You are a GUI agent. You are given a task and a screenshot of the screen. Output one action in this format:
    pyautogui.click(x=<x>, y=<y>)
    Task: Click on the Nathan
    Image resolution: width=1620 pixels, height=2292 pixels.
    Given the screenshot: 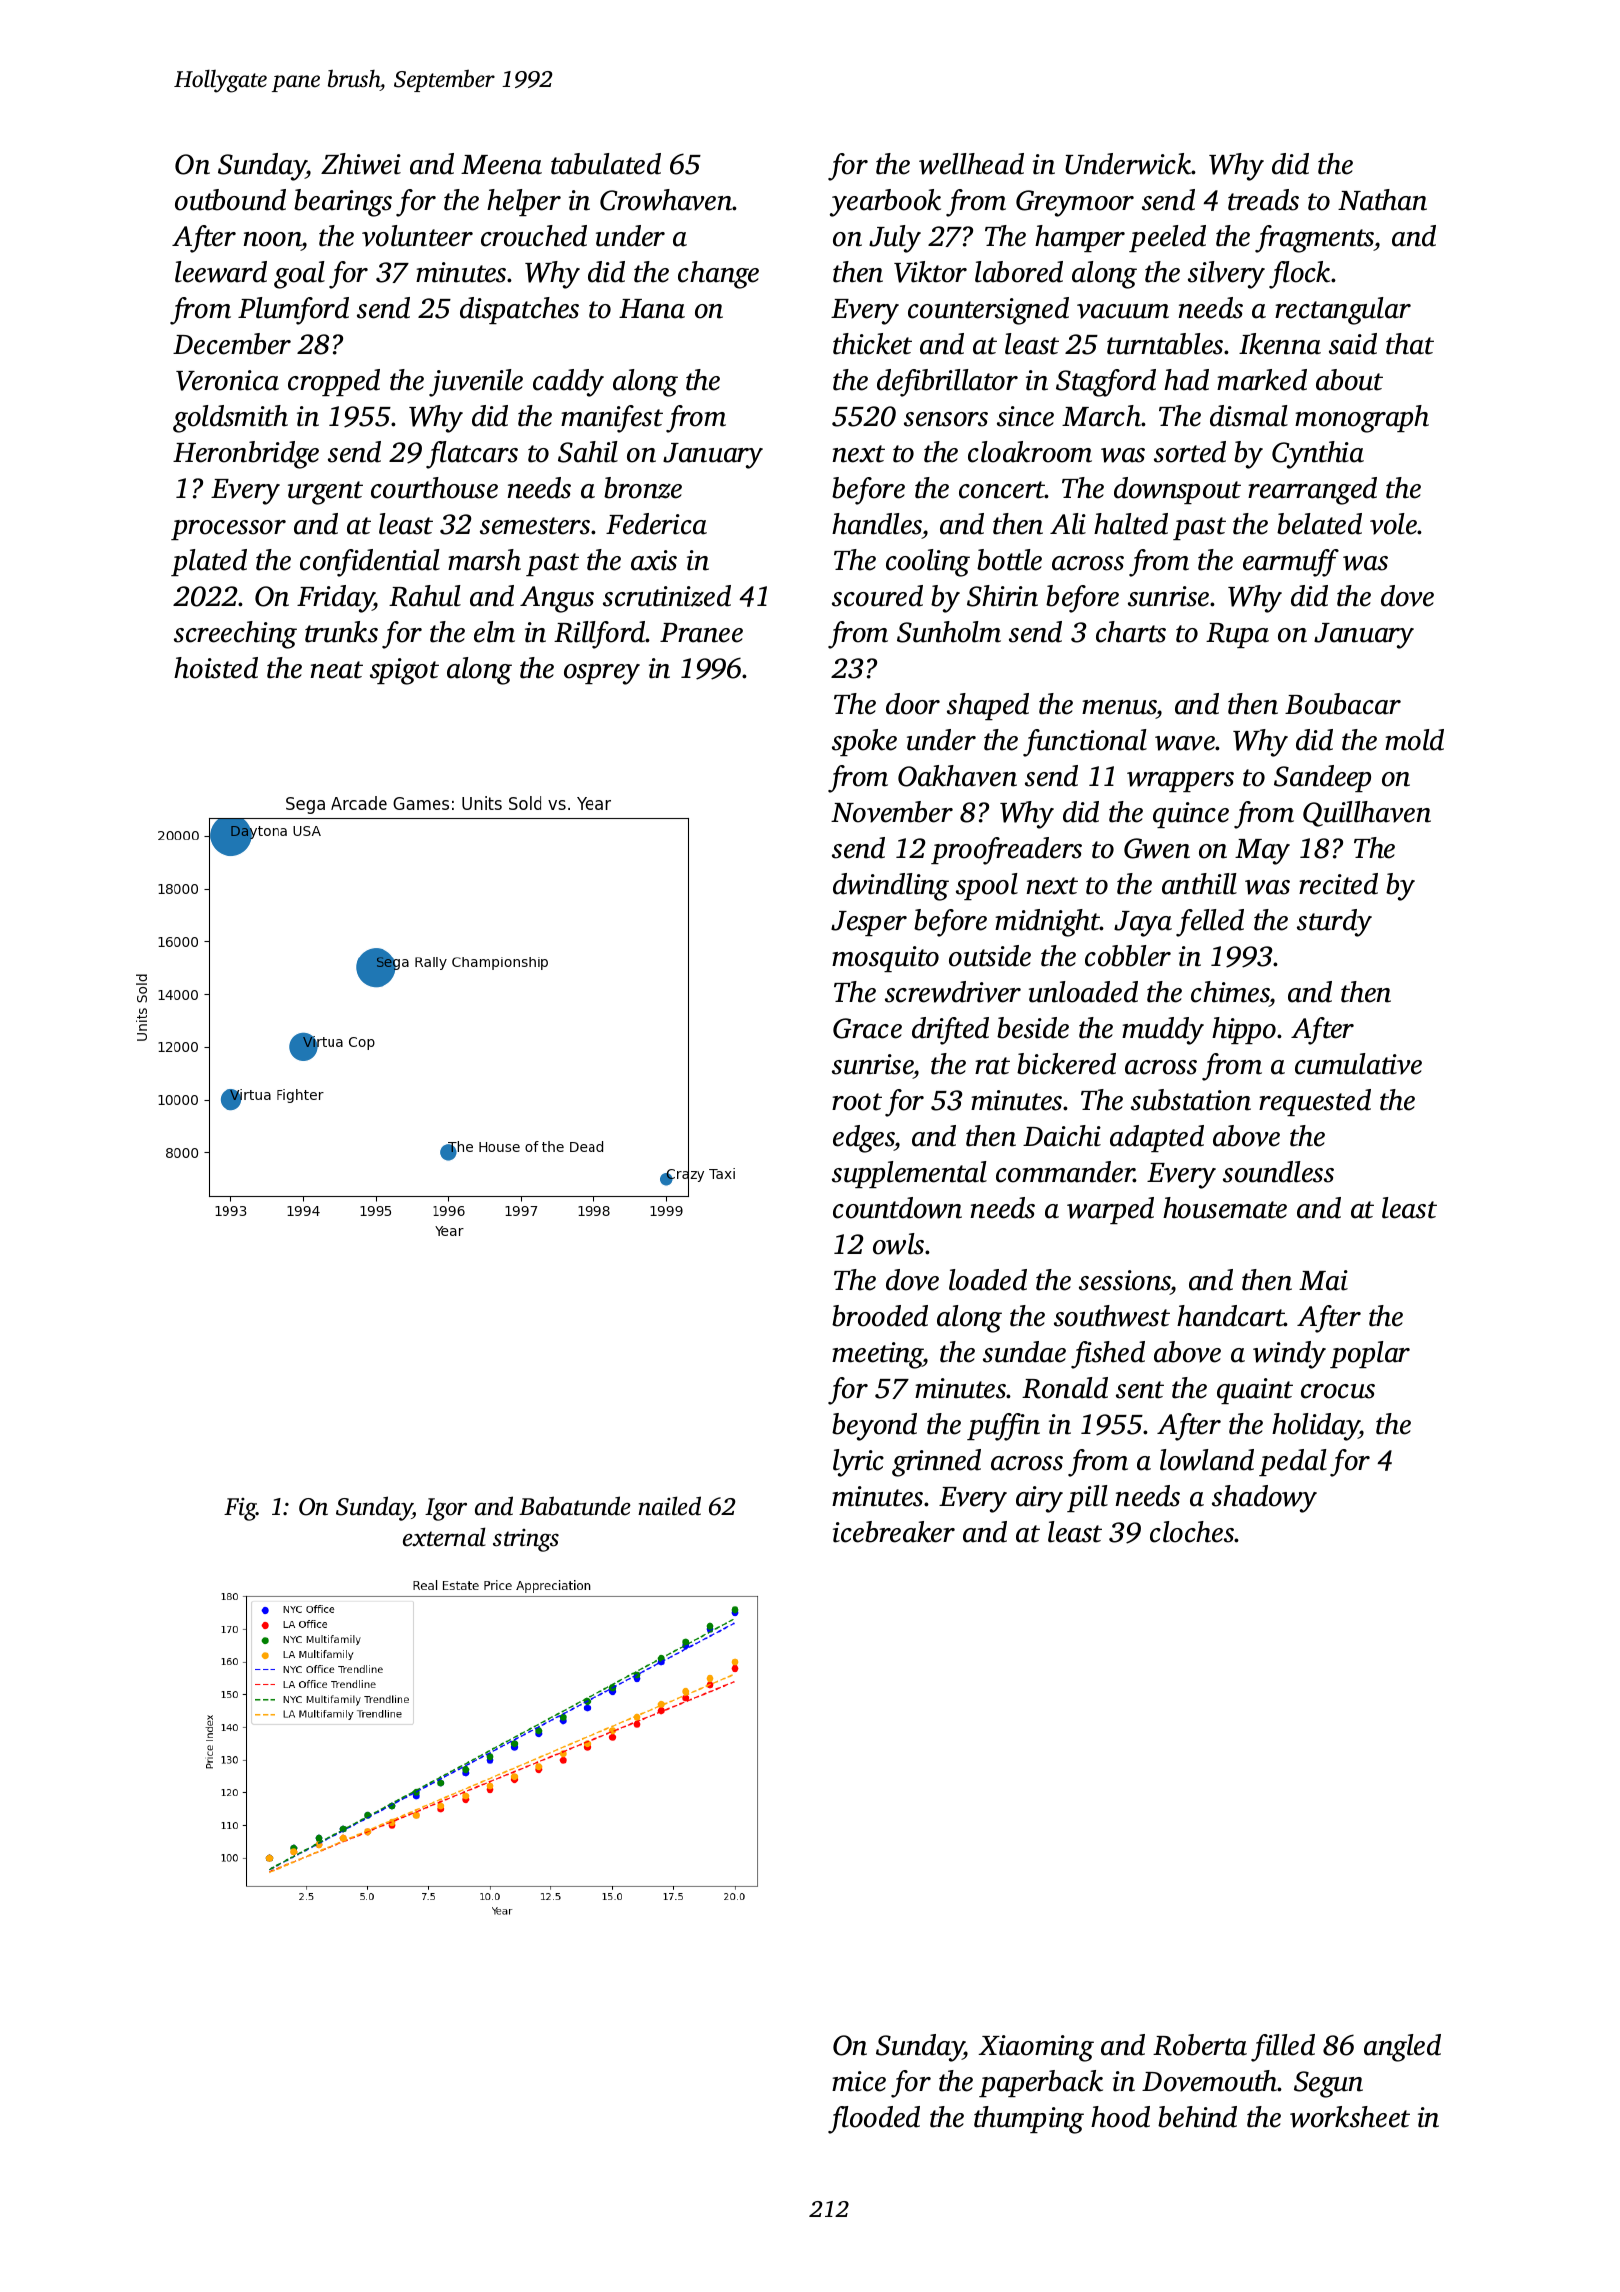 What is the action you would take?
    pyautogui.click(x=1382, y=200)
